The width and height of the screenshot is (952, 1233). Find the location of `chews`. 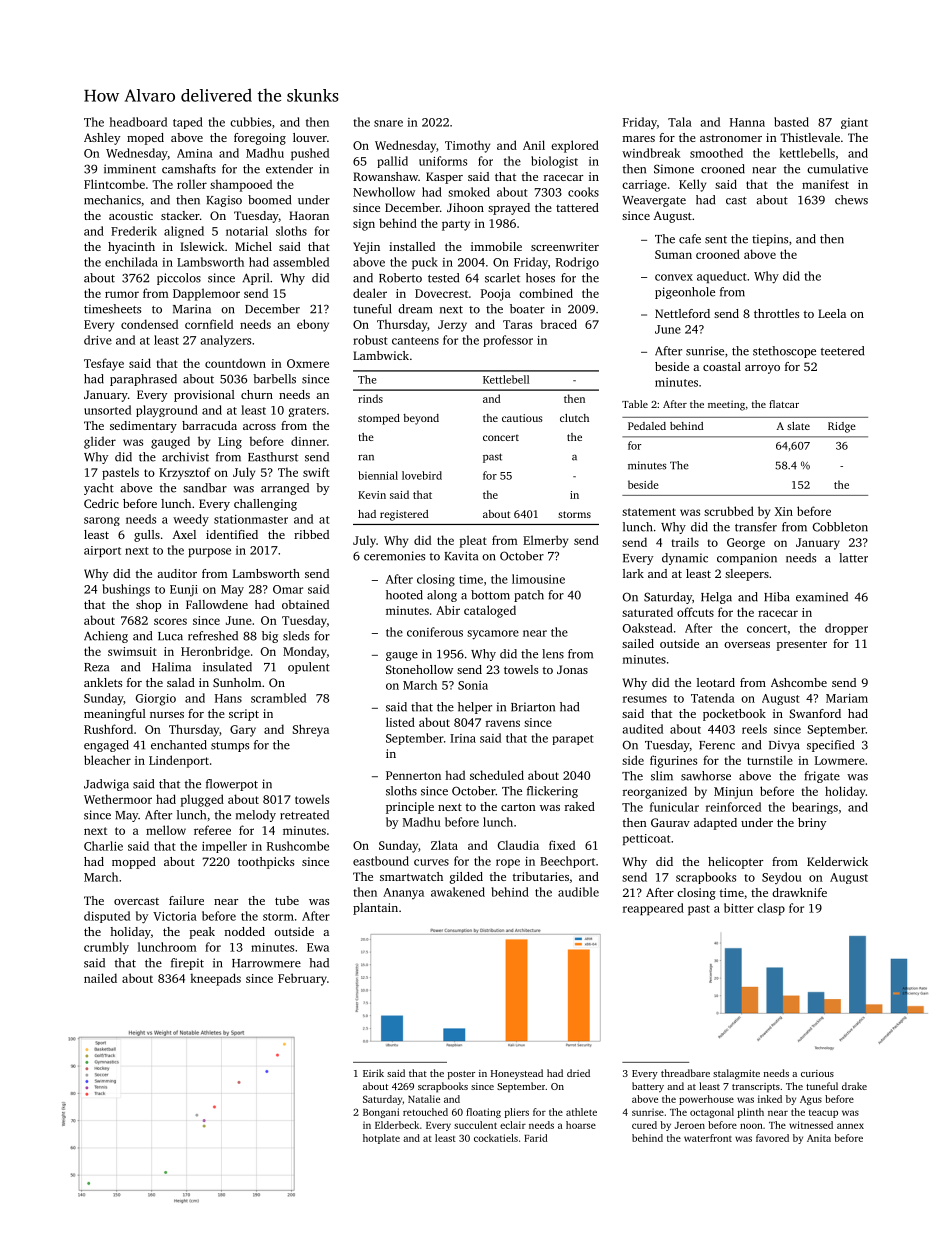

chews is located at coordinates (851, 200).
